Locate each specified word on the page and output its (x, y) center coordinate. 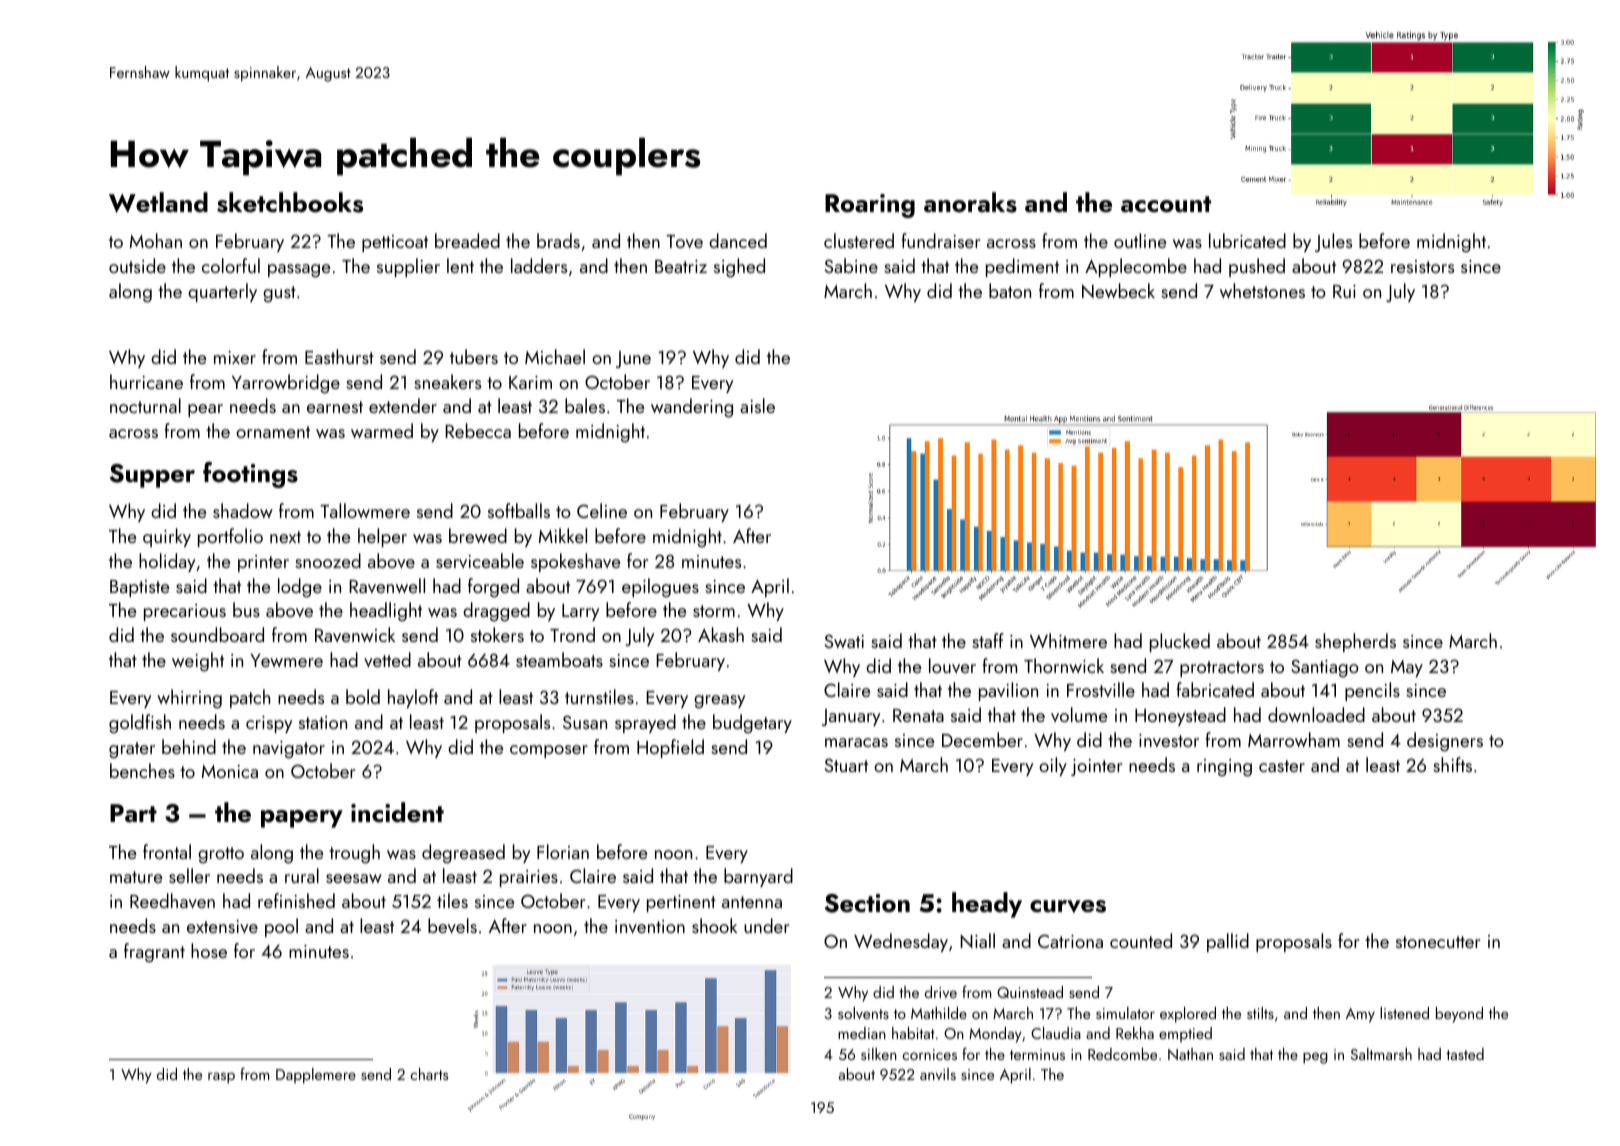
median (862, 1033)
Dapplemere (316, 1076)
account (1166, 204)
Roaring (870, 206)
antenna (752, 902)
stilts (1260, 1013)
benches (142, 770)
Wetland (158, 202)
